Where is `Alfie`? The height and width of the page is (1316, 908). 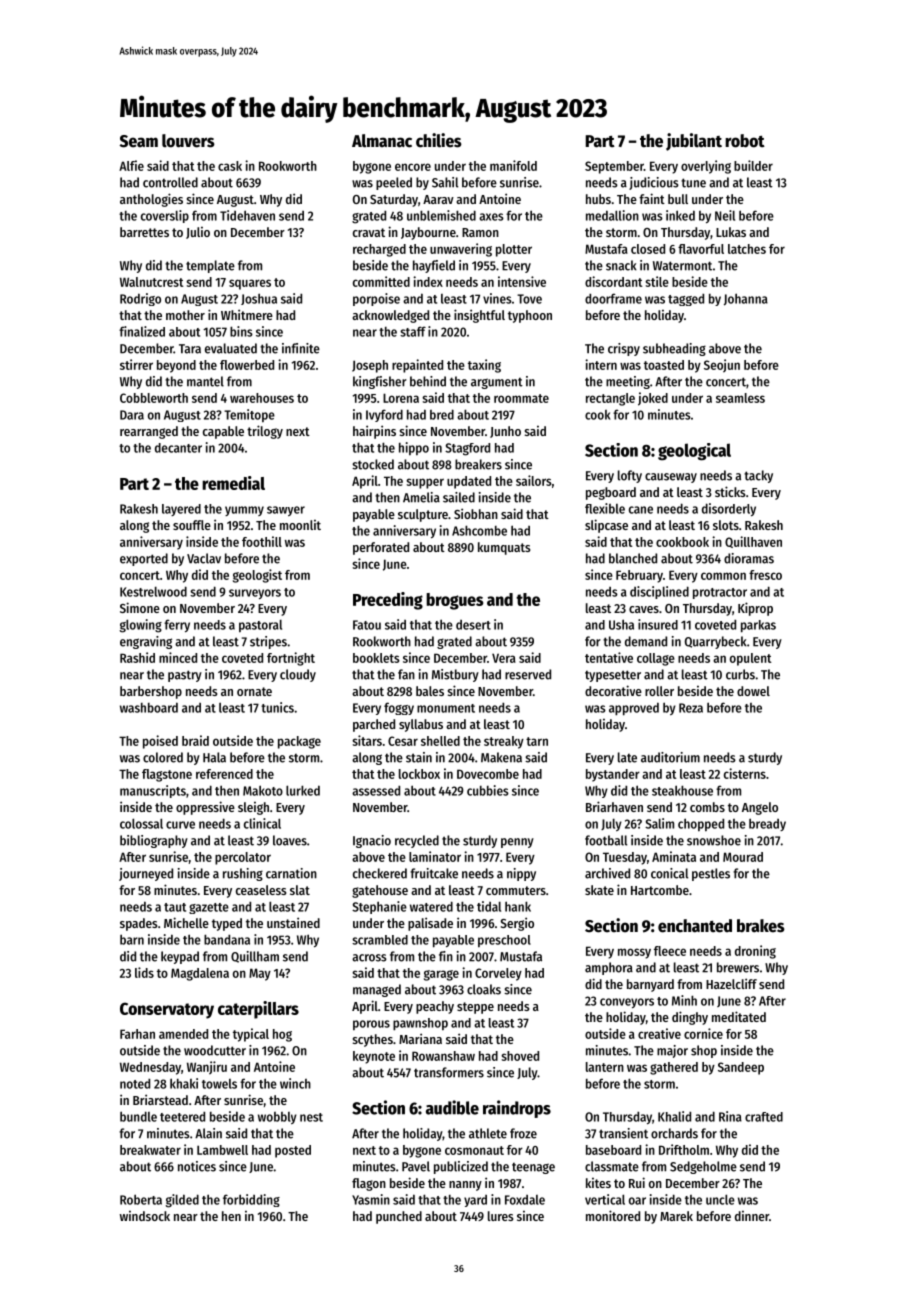 Alfie is located at coordinates (131, 165).
